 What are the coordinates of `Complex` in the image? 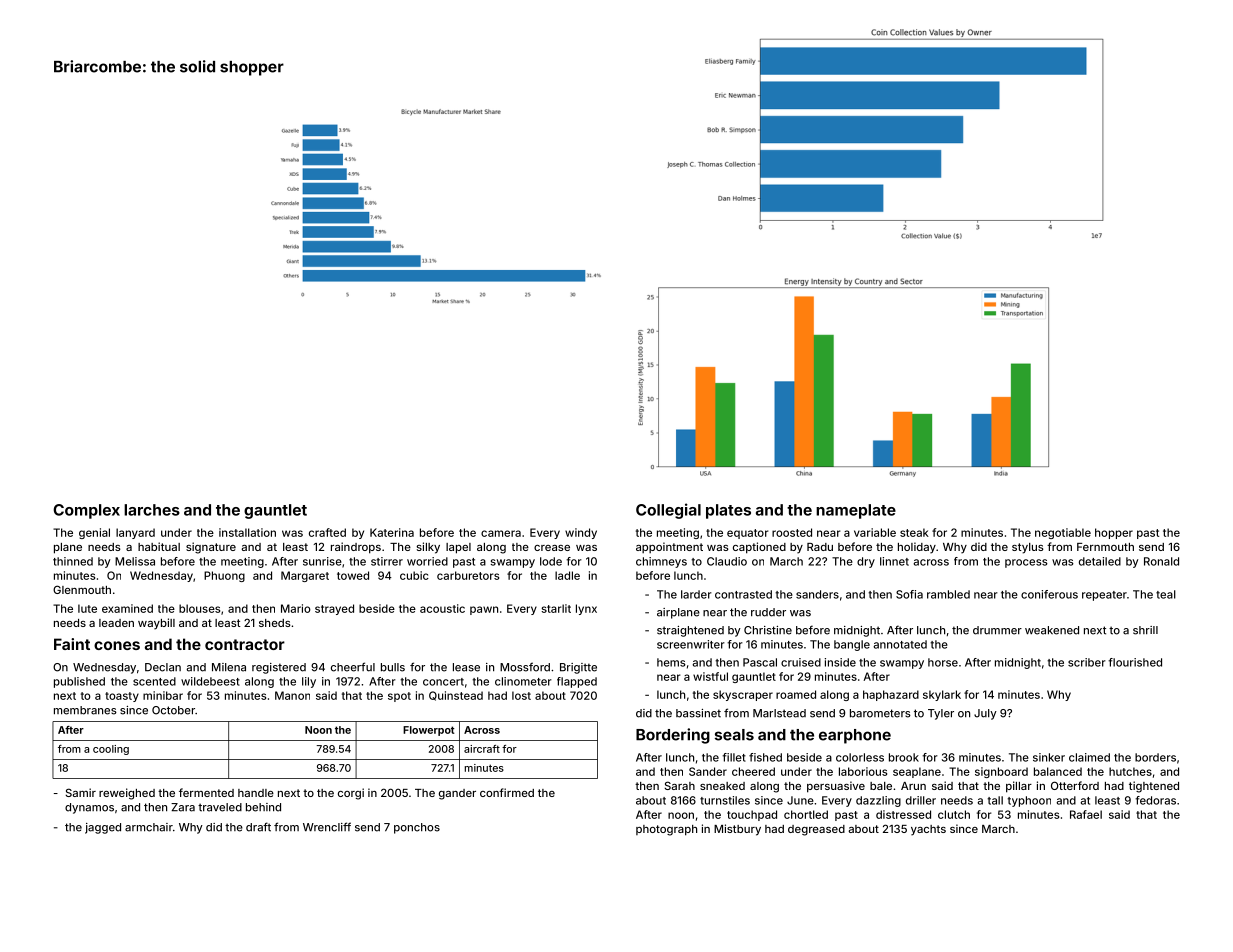 It's located at (86, 511).
